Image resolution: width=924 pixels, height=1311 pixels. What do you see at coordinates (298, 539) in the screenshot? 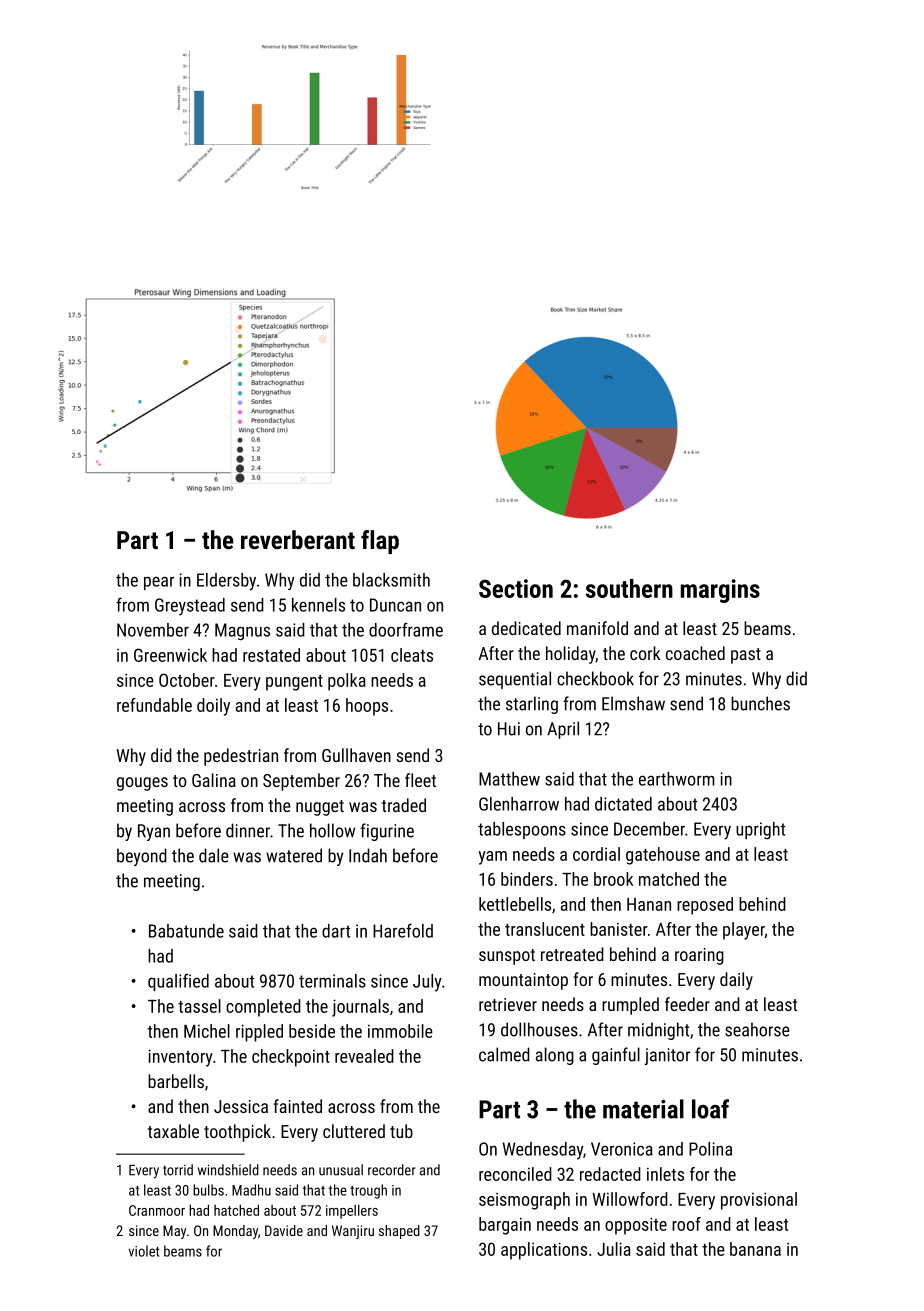
I see `reverberant` at bounding box center [298, 539].
